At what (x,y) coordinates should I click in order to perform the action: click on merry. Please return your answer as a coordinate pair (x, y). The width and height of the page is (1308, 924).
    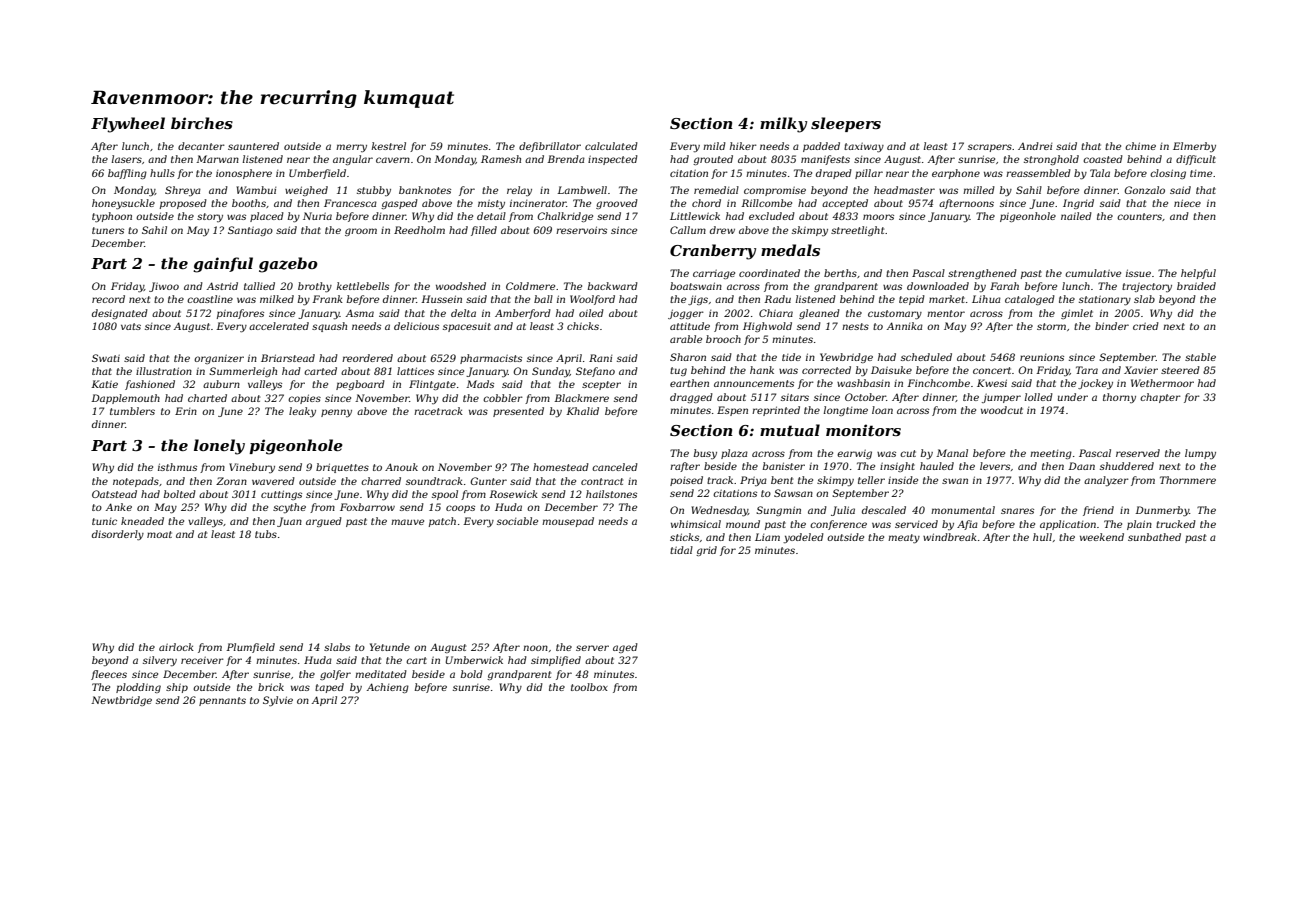
    Looking at the image, I should click on (351, 148).
